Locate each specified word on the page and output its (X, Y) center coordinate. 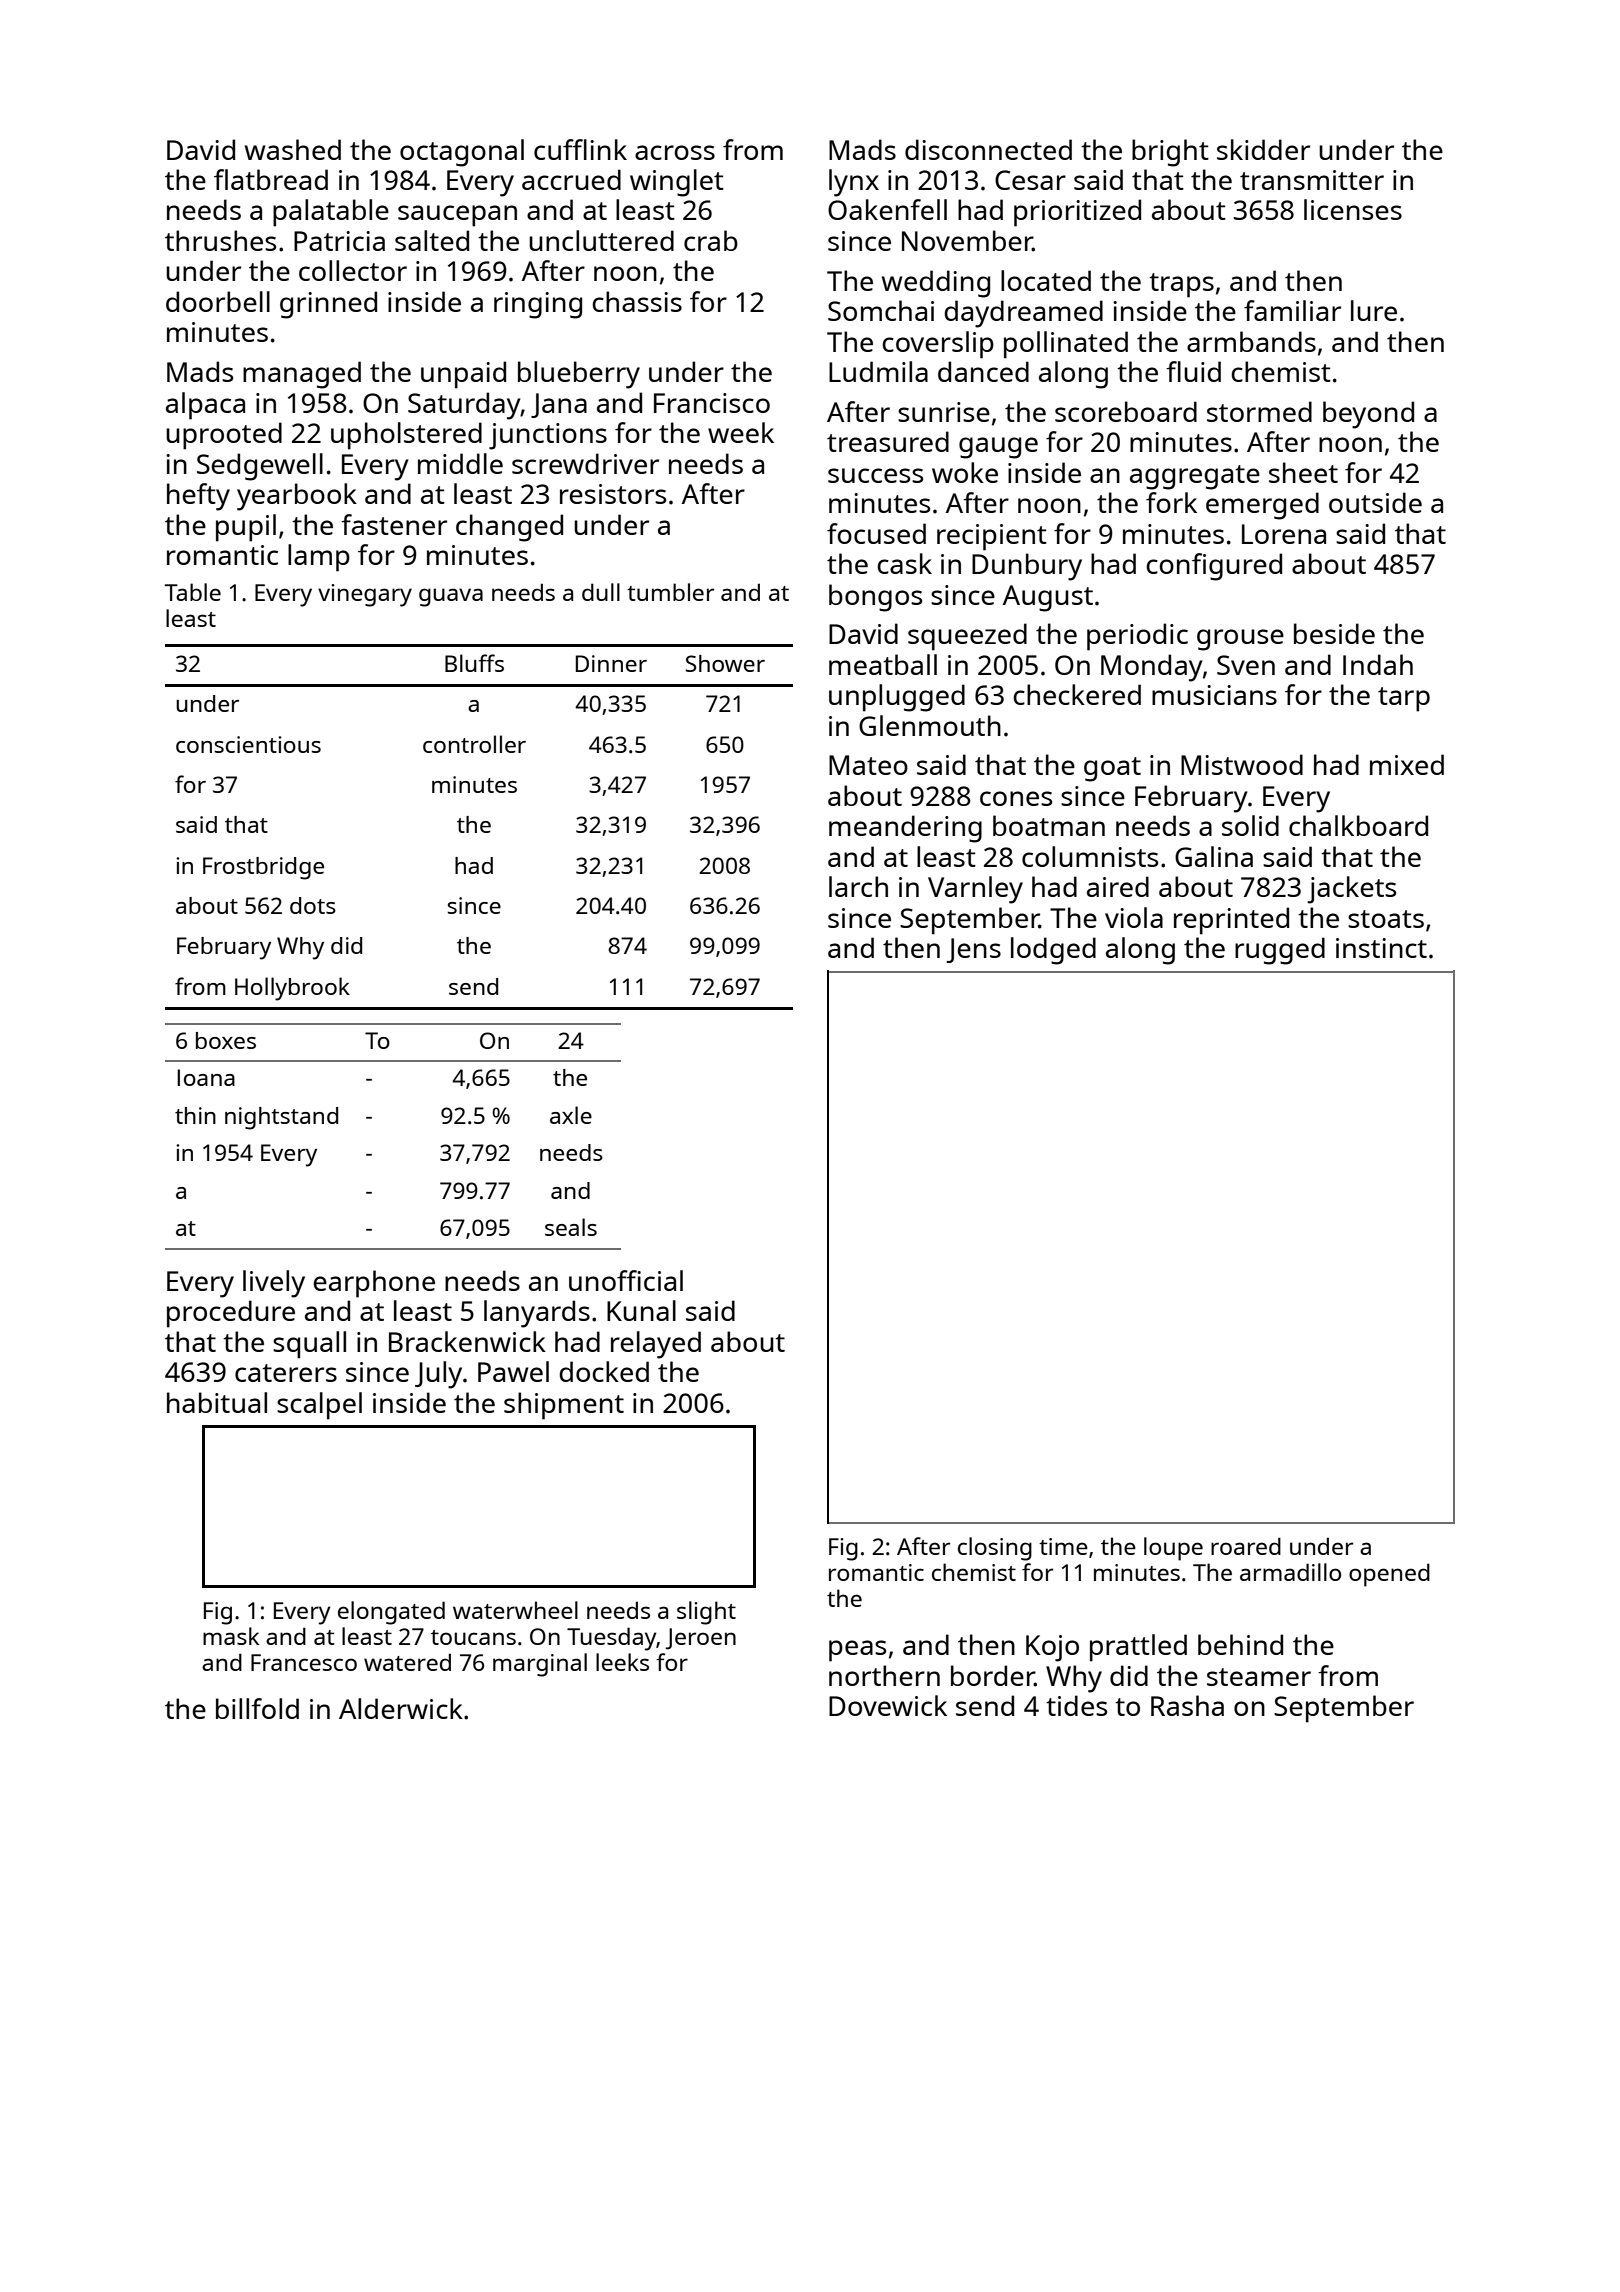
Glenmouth (930, 725)
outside (1375, 502)
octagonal (462, 153)
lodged (1053, 951)
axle (571, 1115)
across (675, 152)
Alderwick (401, 1708)
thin (195, 1115)
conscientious (248, 744)
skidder (1263, 149)
